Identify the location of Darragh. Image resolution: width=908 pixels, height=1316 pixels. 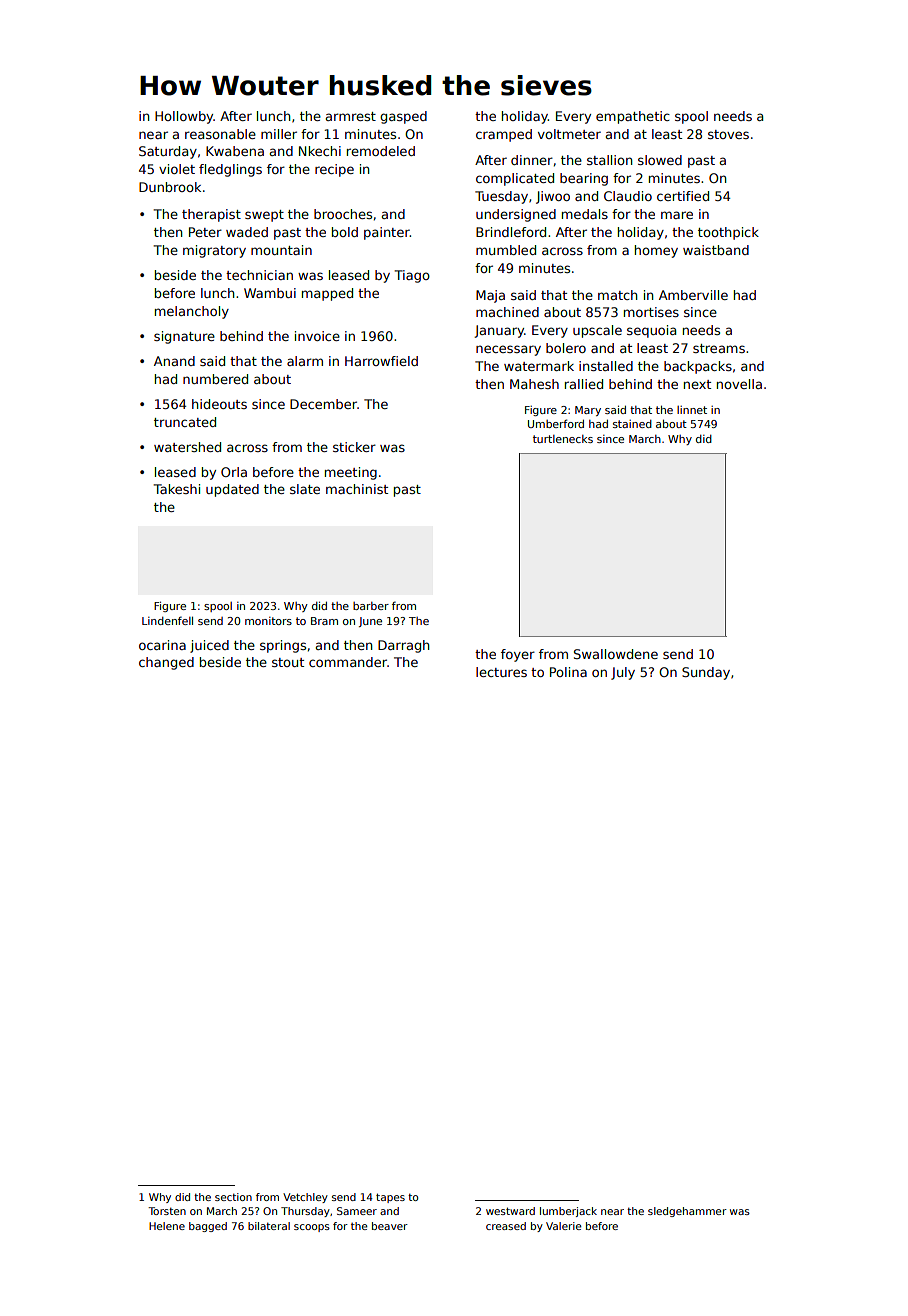
(403, 646).
